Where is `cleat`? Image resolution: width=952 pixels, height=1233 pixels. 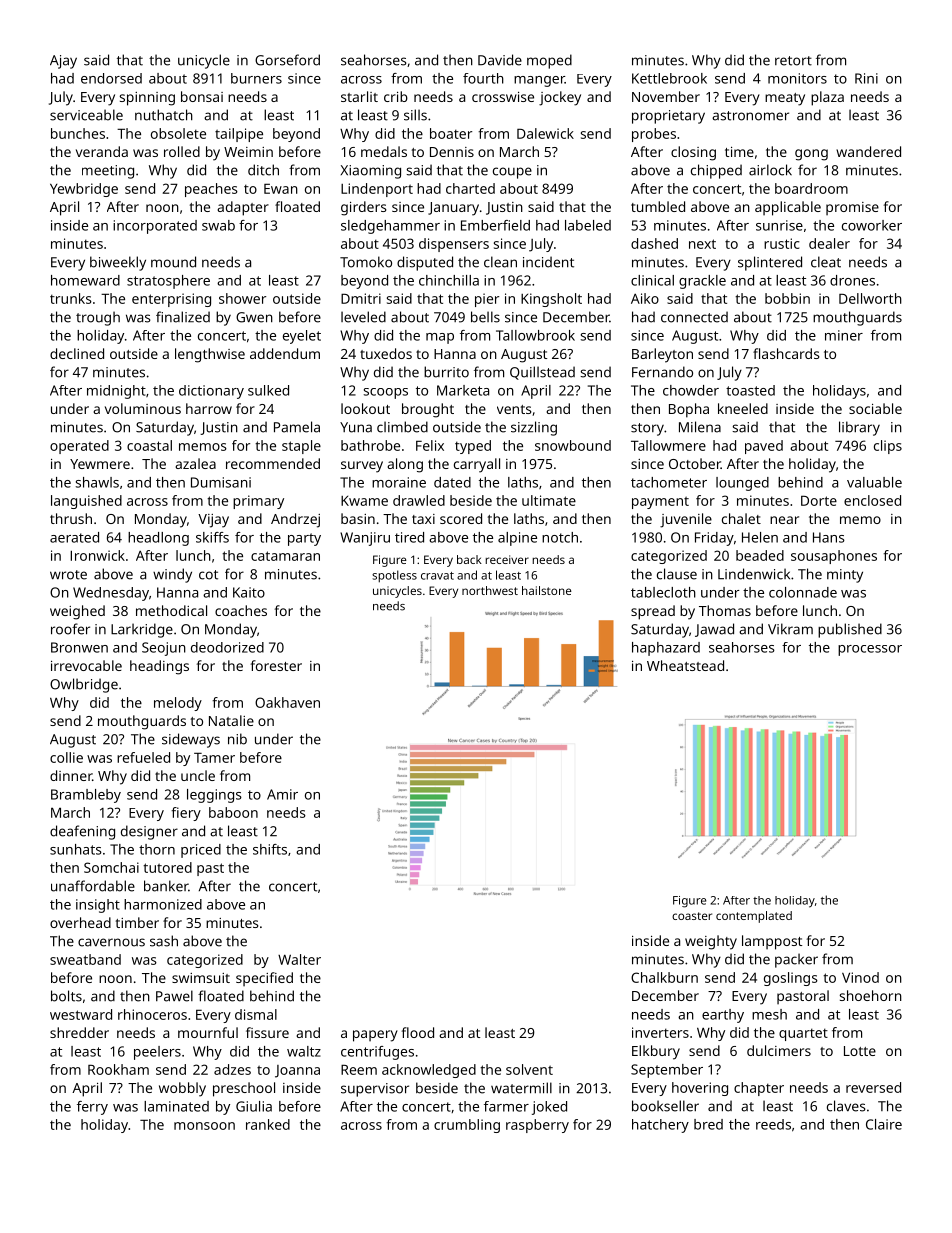 cleat is located at coordinates (826, 262).
